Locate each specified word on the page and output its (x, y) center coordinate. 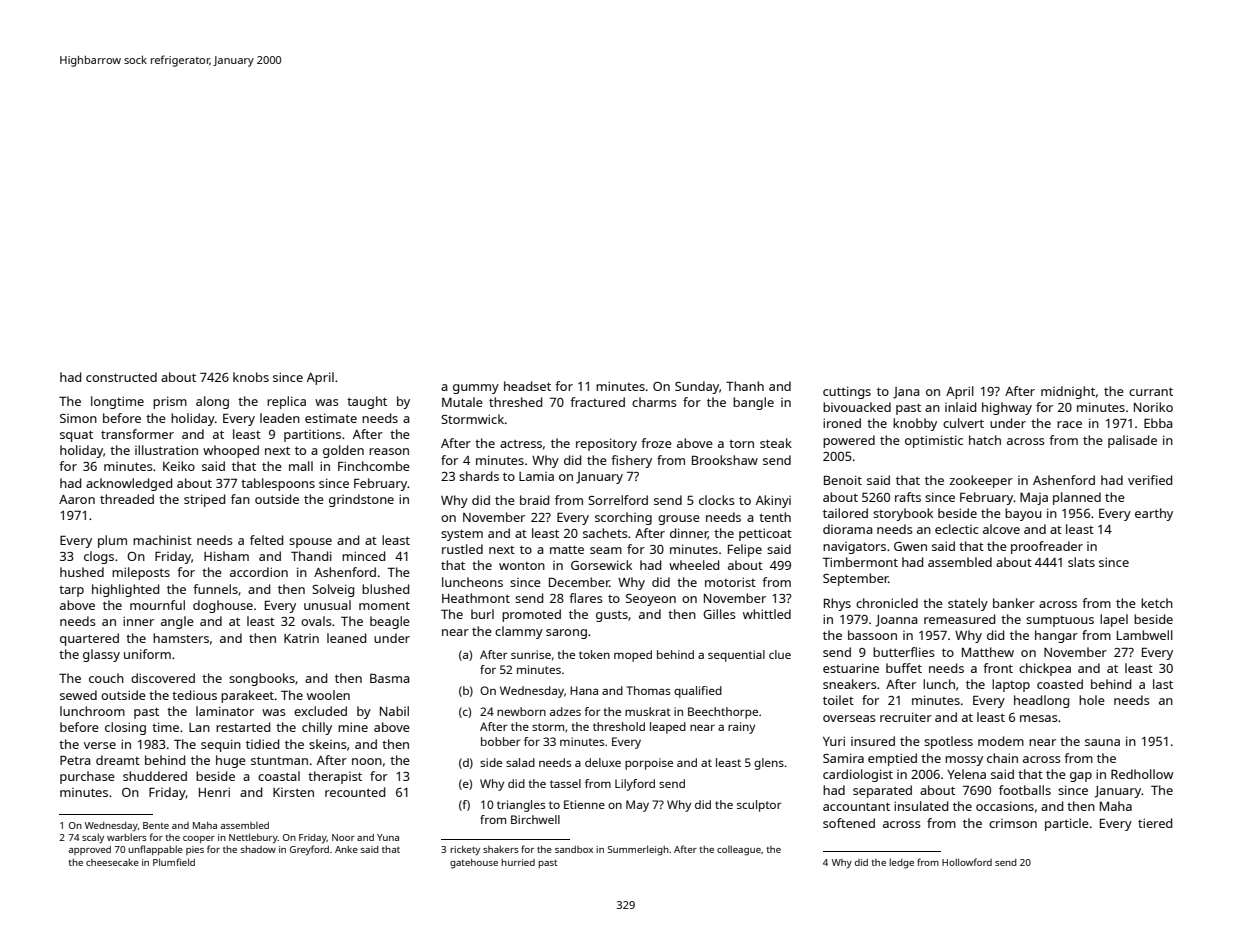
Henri (214, 792)
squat (76, 436)
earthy (1154, 514)
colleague (739, 850)
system (462, 535)
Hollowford (967, 862)
